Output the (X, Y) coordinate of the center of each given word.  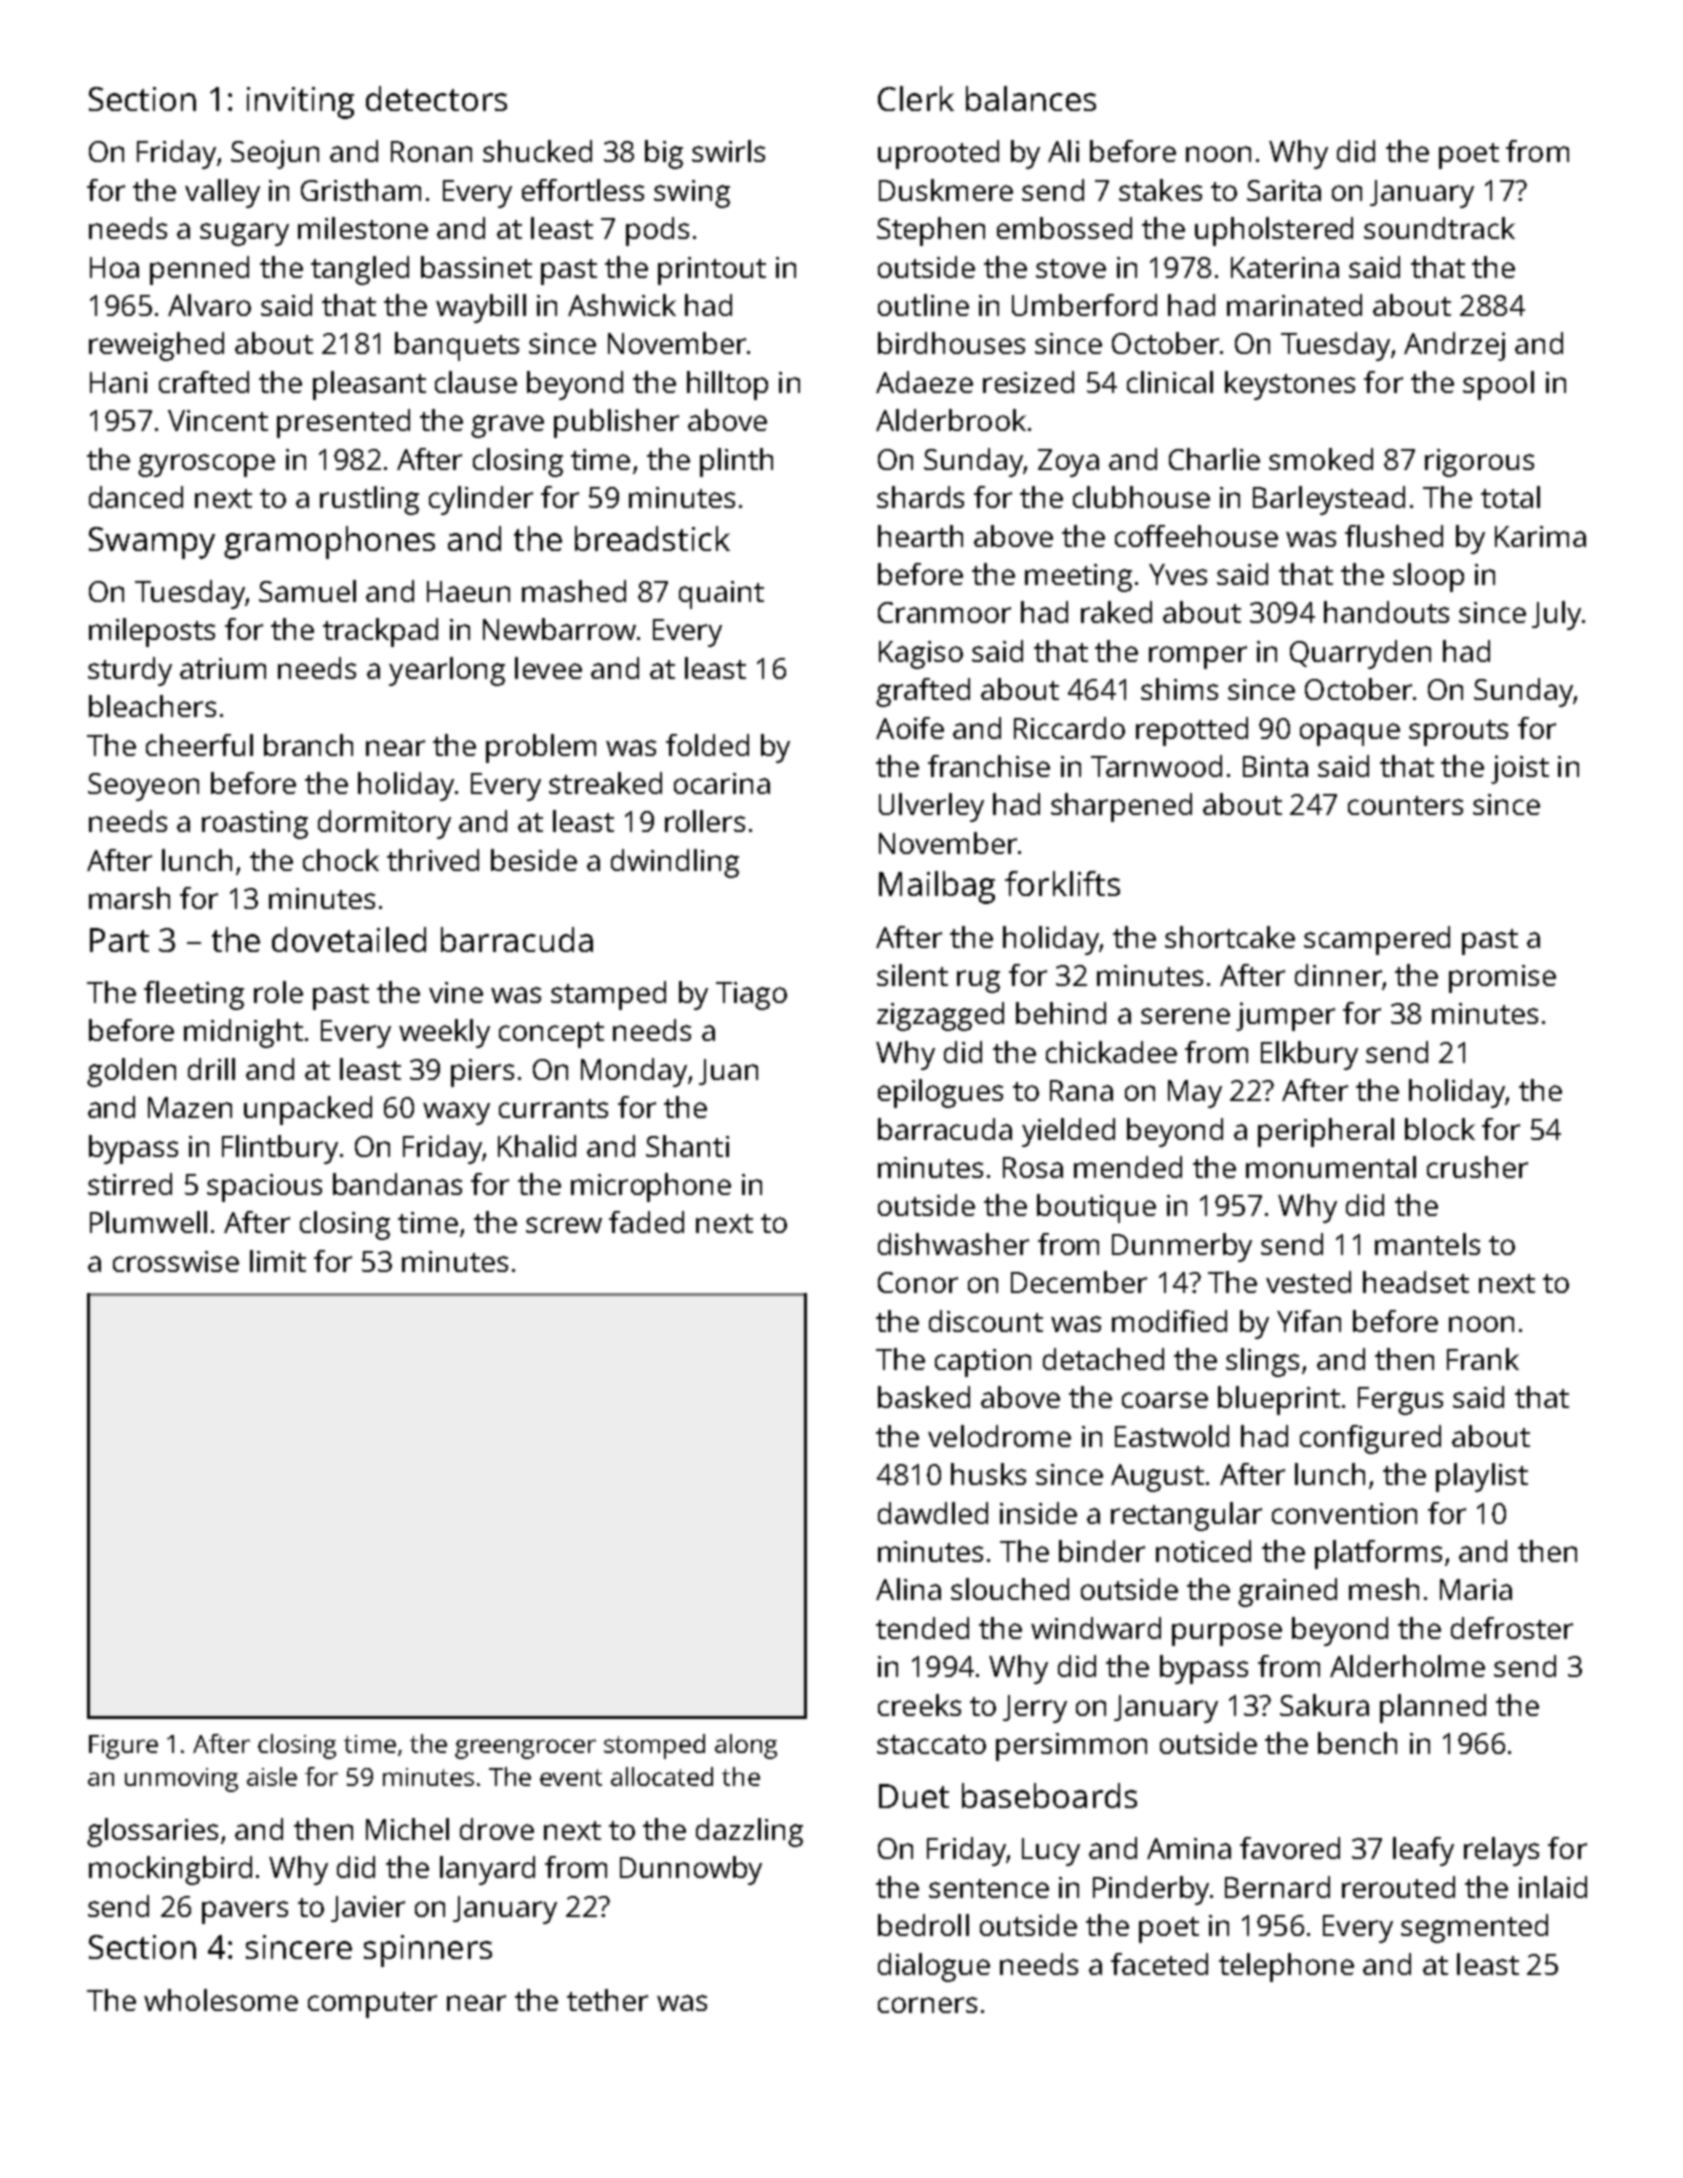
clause (476, 382)
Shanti (687, 1146)
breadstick (652, 538)
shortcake (1230, 937)
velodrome (999, 1436)
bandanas (397, 1184)
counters (1405, 805)
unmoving (181, 1780)
